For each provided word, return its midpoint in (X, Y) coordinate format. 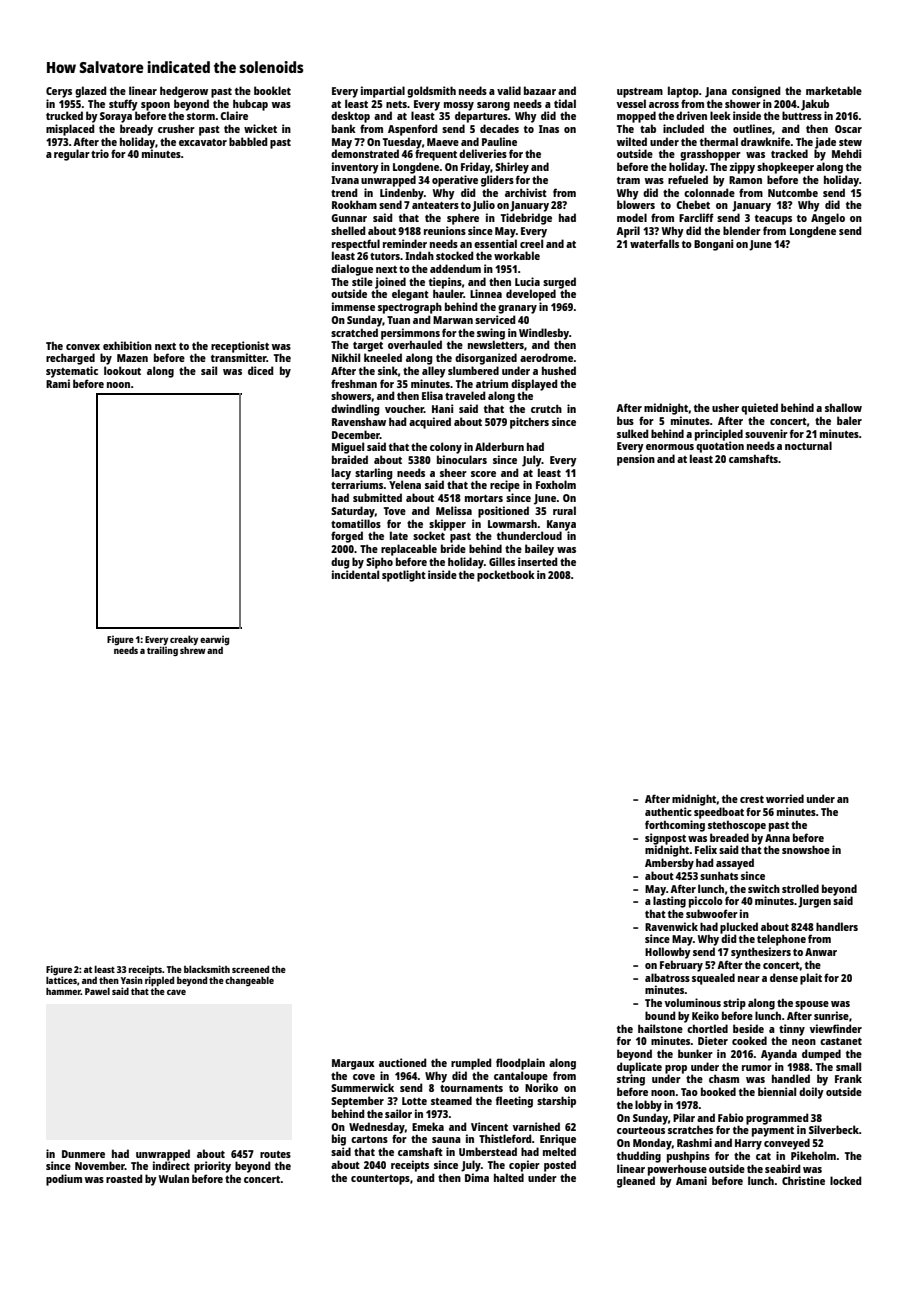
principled (719, 435)
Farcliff (696, 217)
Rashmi (694, 1142)
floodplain (520, 1064)
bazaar (540, 90)
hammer (63, 991)
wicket (260, 128)
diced (261, 370)
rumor (757, 1068)
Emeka (428, 1126)
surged (559, 283)
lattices (61, 980)
